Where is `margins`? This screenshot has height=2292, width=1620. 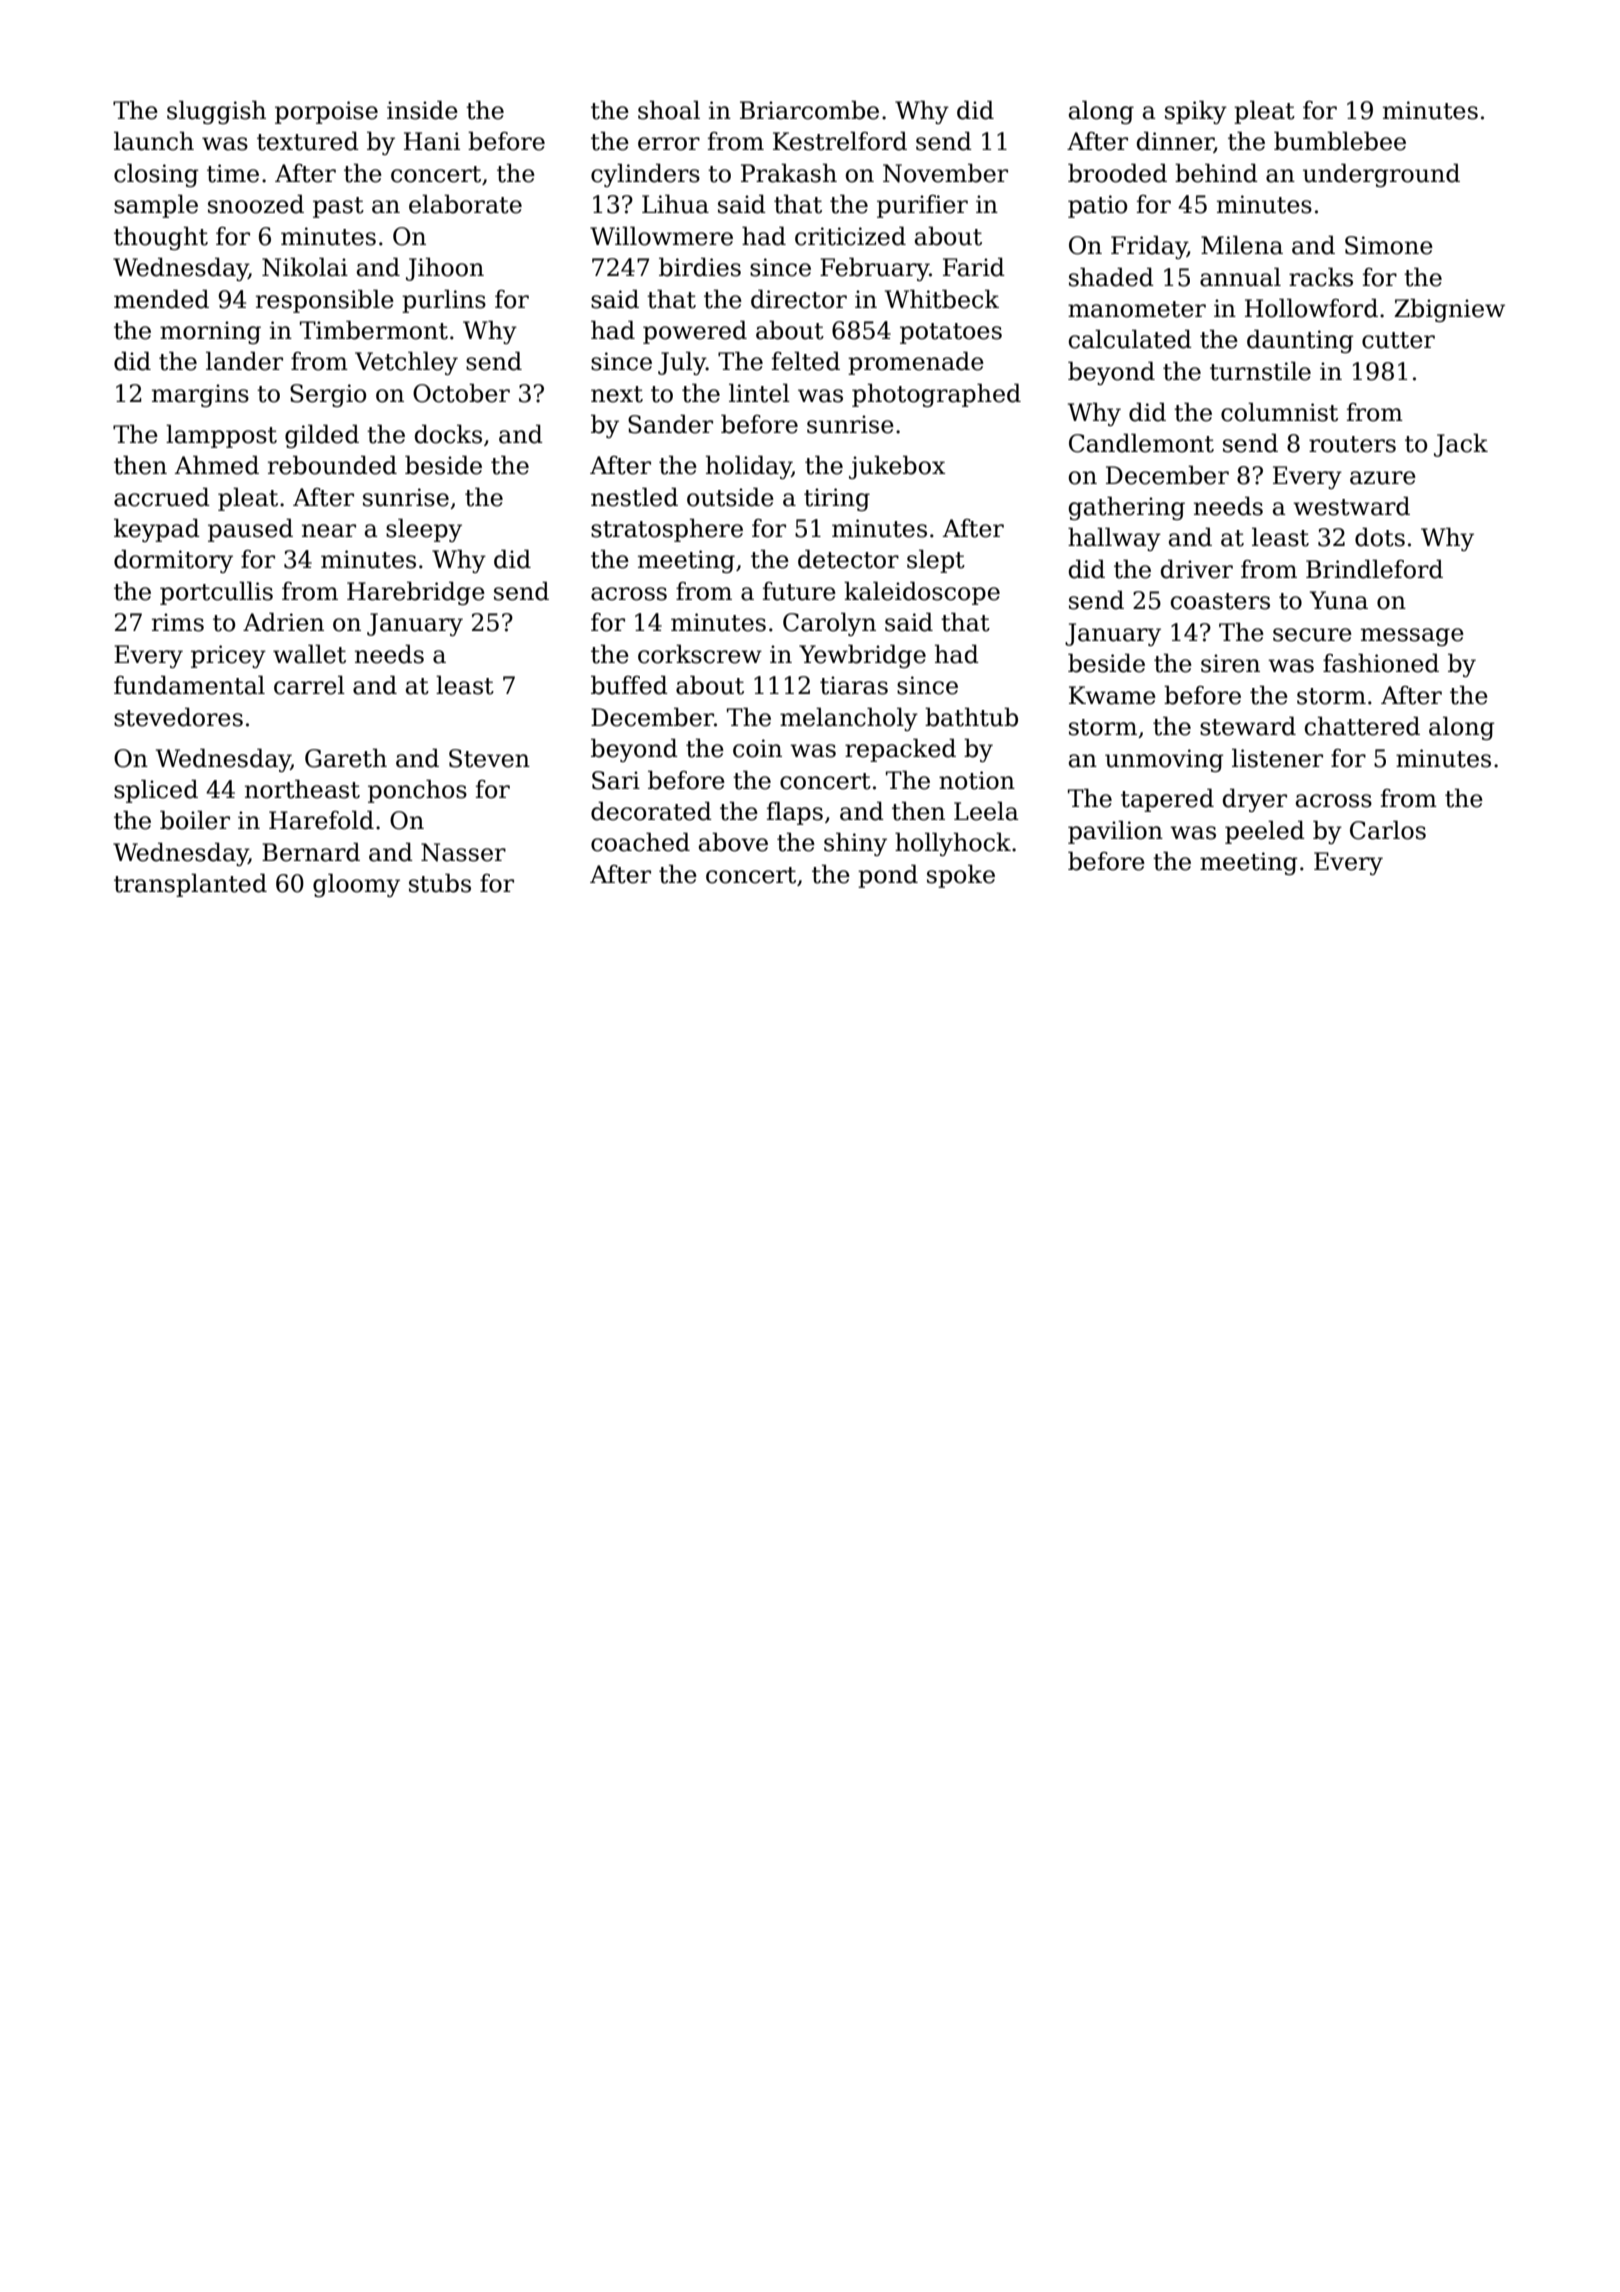 margins is located at coordinates (200, 395).
